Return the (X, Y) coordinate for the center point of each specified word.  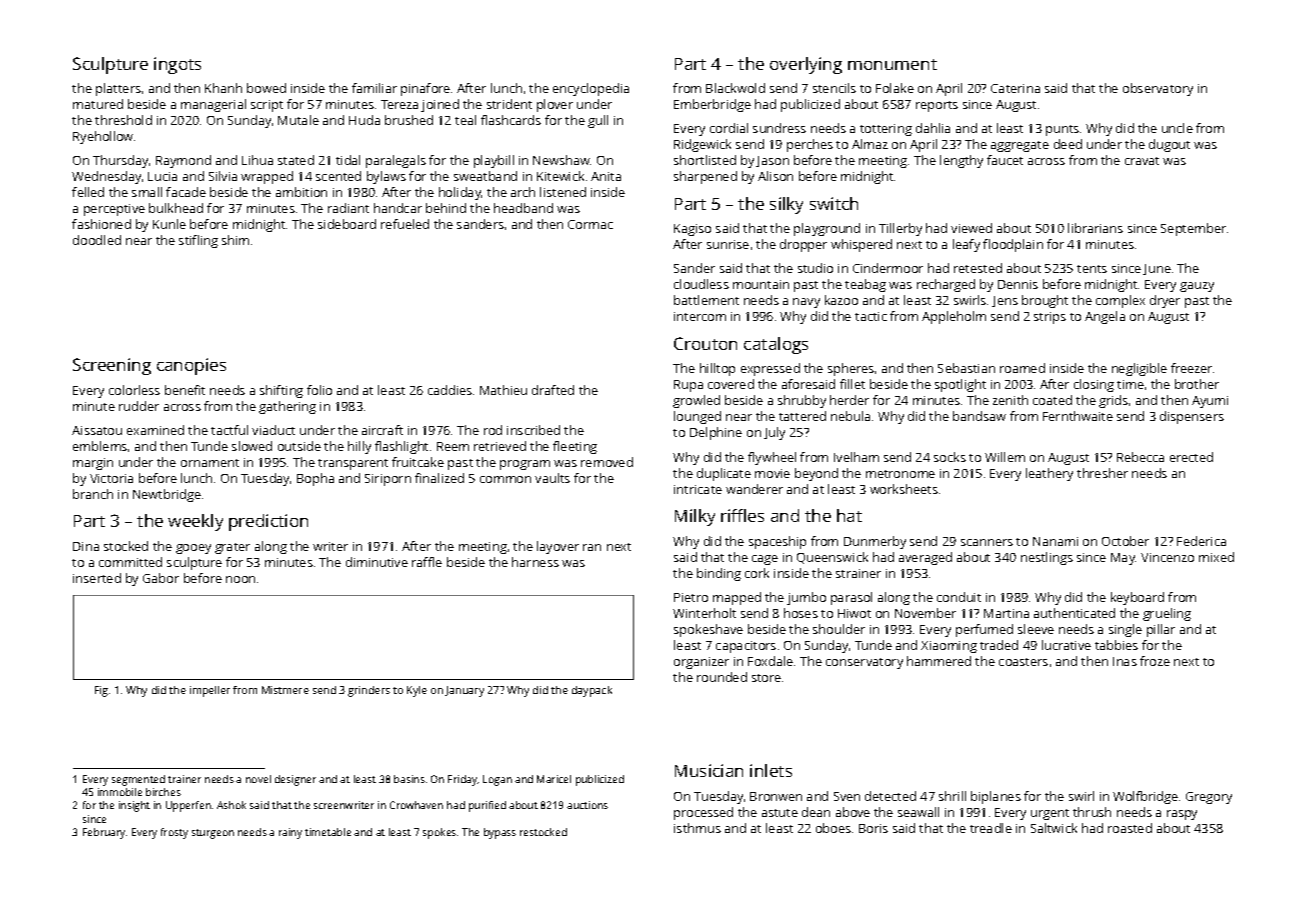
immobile (120, 792)
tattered (802, 416)
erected (1191, 457)
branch (93, 494)
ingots (177, 65)
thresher (1102, 473)
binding (719, 574)
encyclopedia (591, 89)
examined (155, 430)
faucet (1005, 160)
